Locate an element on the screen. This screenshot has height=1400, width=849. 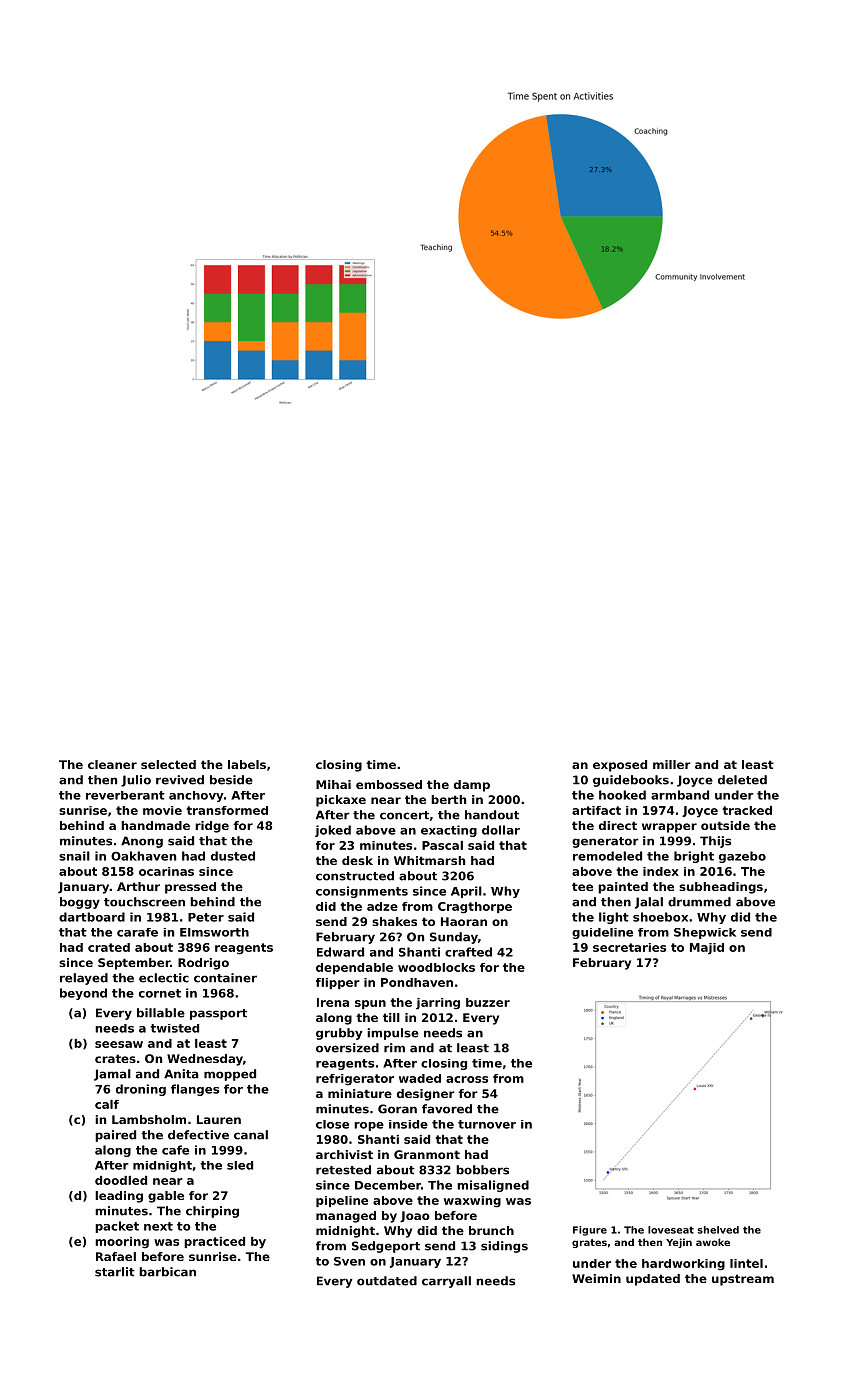
flanges is located at coordinates (195, 1090).
